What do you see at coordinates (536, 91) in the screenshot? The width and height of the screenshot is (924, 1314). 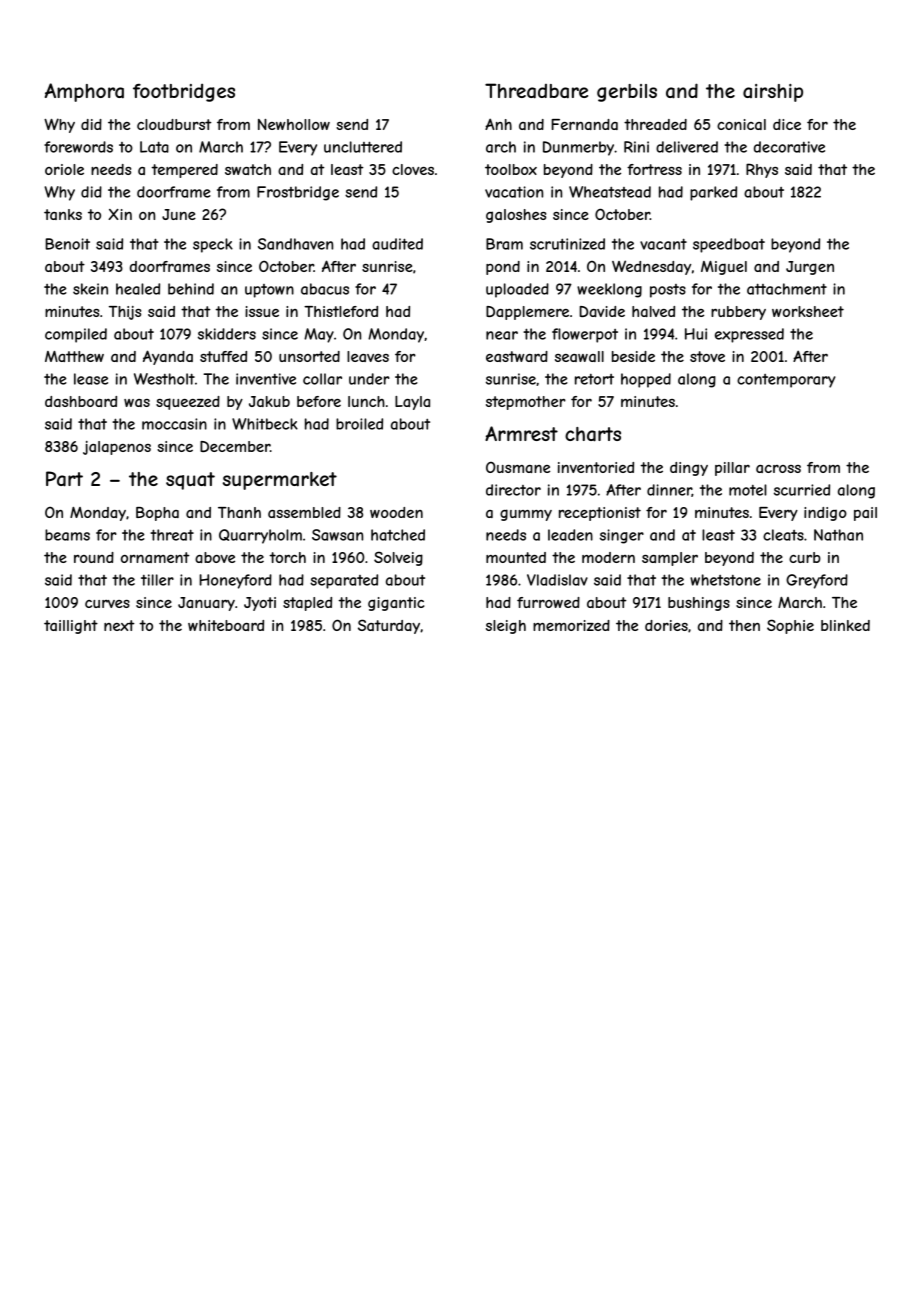 I see `Threadbare` at bounding box center [536, 91].
